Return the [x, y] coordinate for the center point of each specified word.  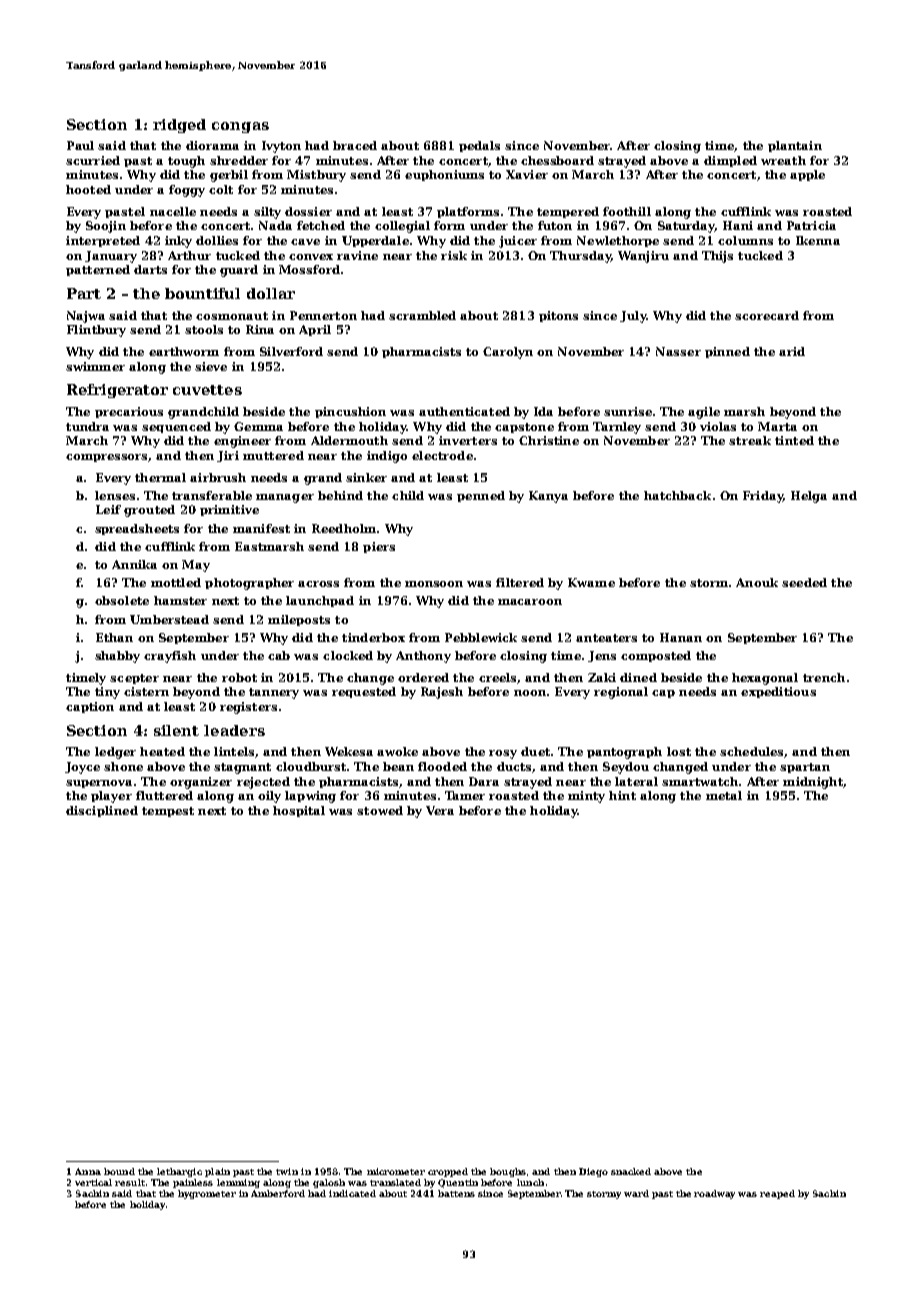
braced [355, 145]
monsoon [434, 584]
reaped [777, 1194]
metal [724, 795]
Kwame [591, 582]
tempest [168, 812]
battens [456, 1193]
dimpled [730, 161]
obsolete [122, 600]
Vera [440, 810]
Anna [88, 1171]
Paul [80, 145]
